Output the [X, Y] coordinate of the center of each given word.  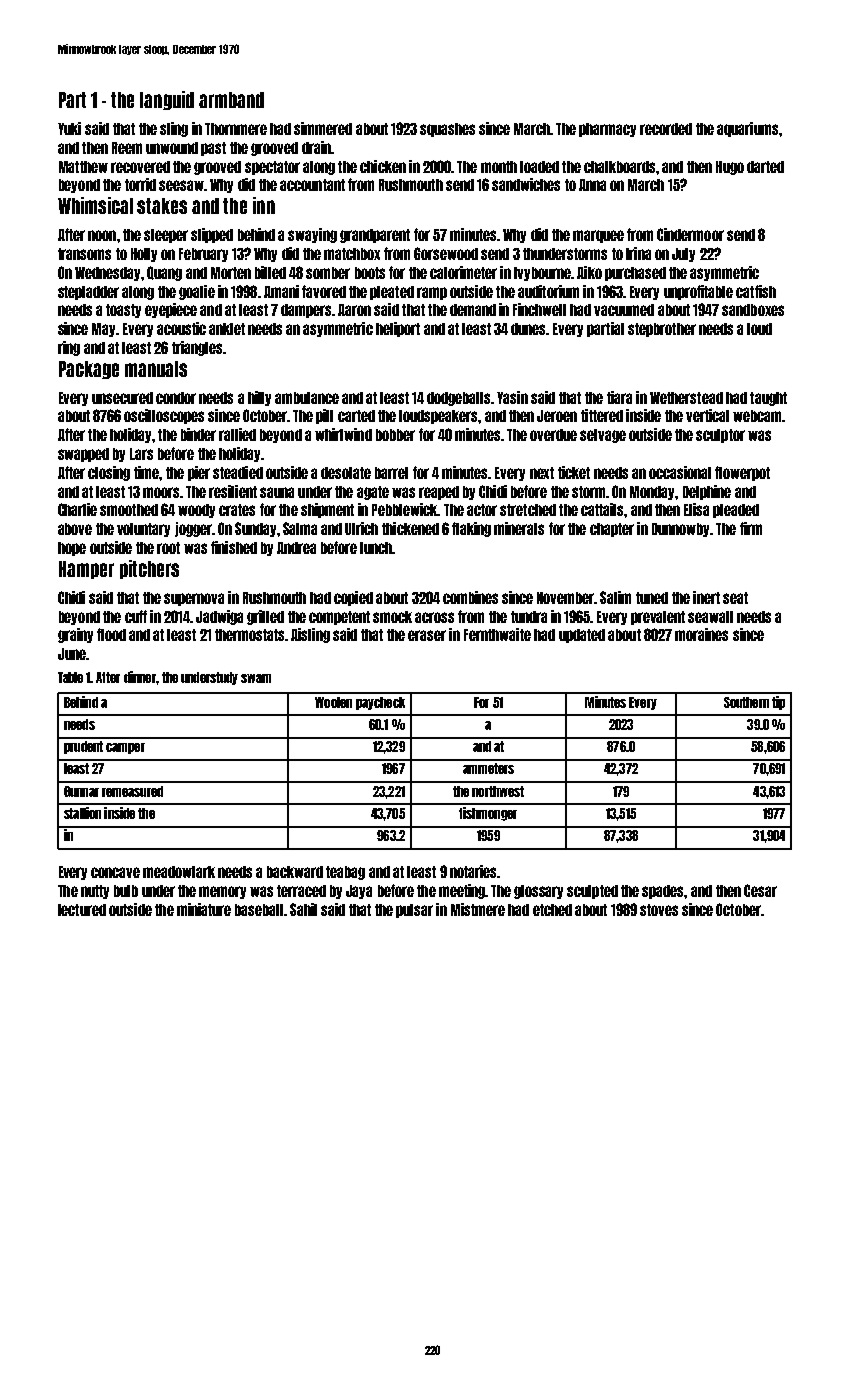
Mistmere [478, 909]
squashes [447, 130]
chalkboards [619, 167]
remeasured [132, 791]
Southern [746, 702]
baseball [259, 910]
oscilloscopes [164, 416]
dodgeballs [458, 399]
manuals [156, 369]
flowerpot [742, 473]
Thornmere [236, 129]
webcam [757, 416]
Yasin [512, 397]
